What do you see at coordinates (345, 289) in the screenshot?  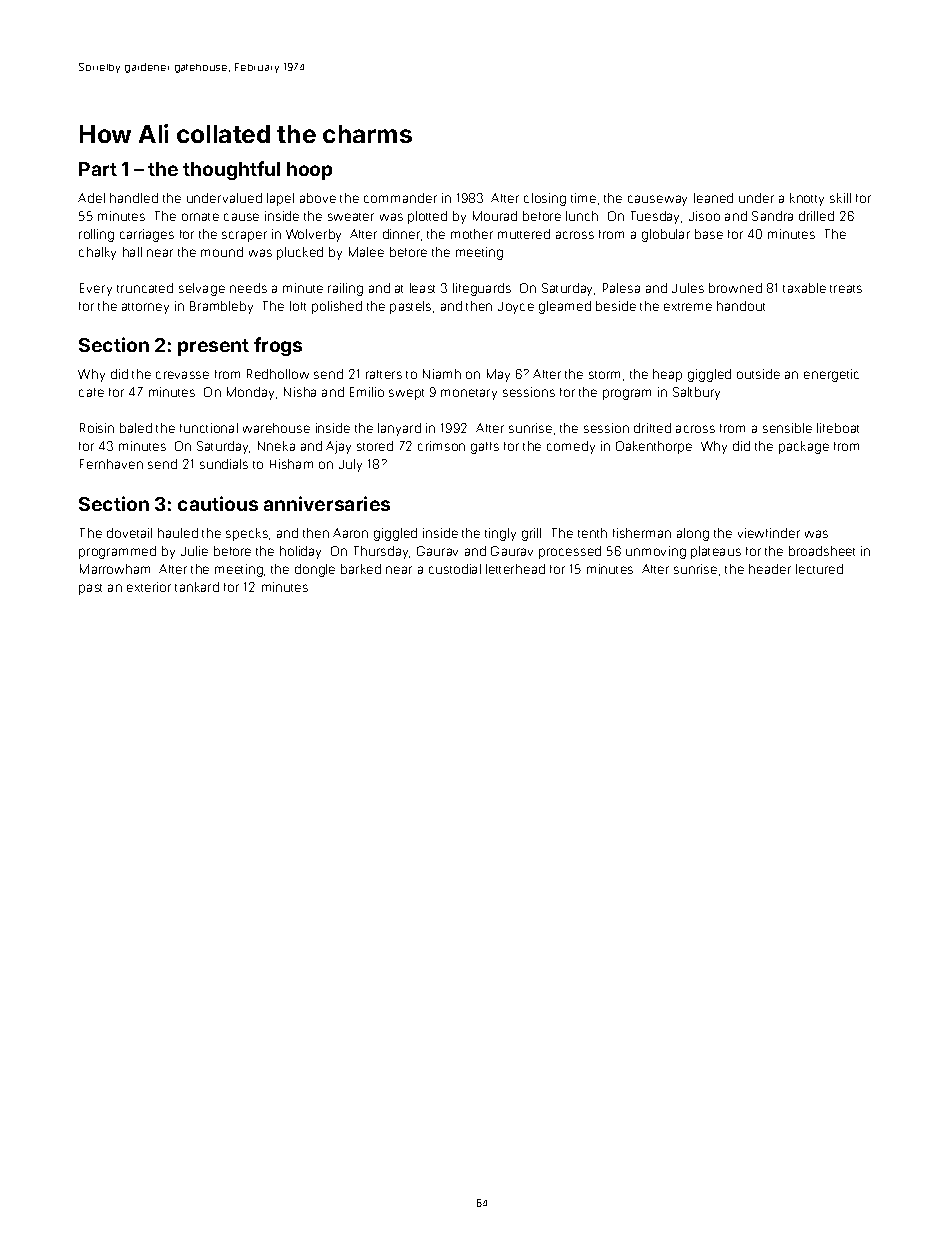 I see `railing` at bounding box center [345, 289].
